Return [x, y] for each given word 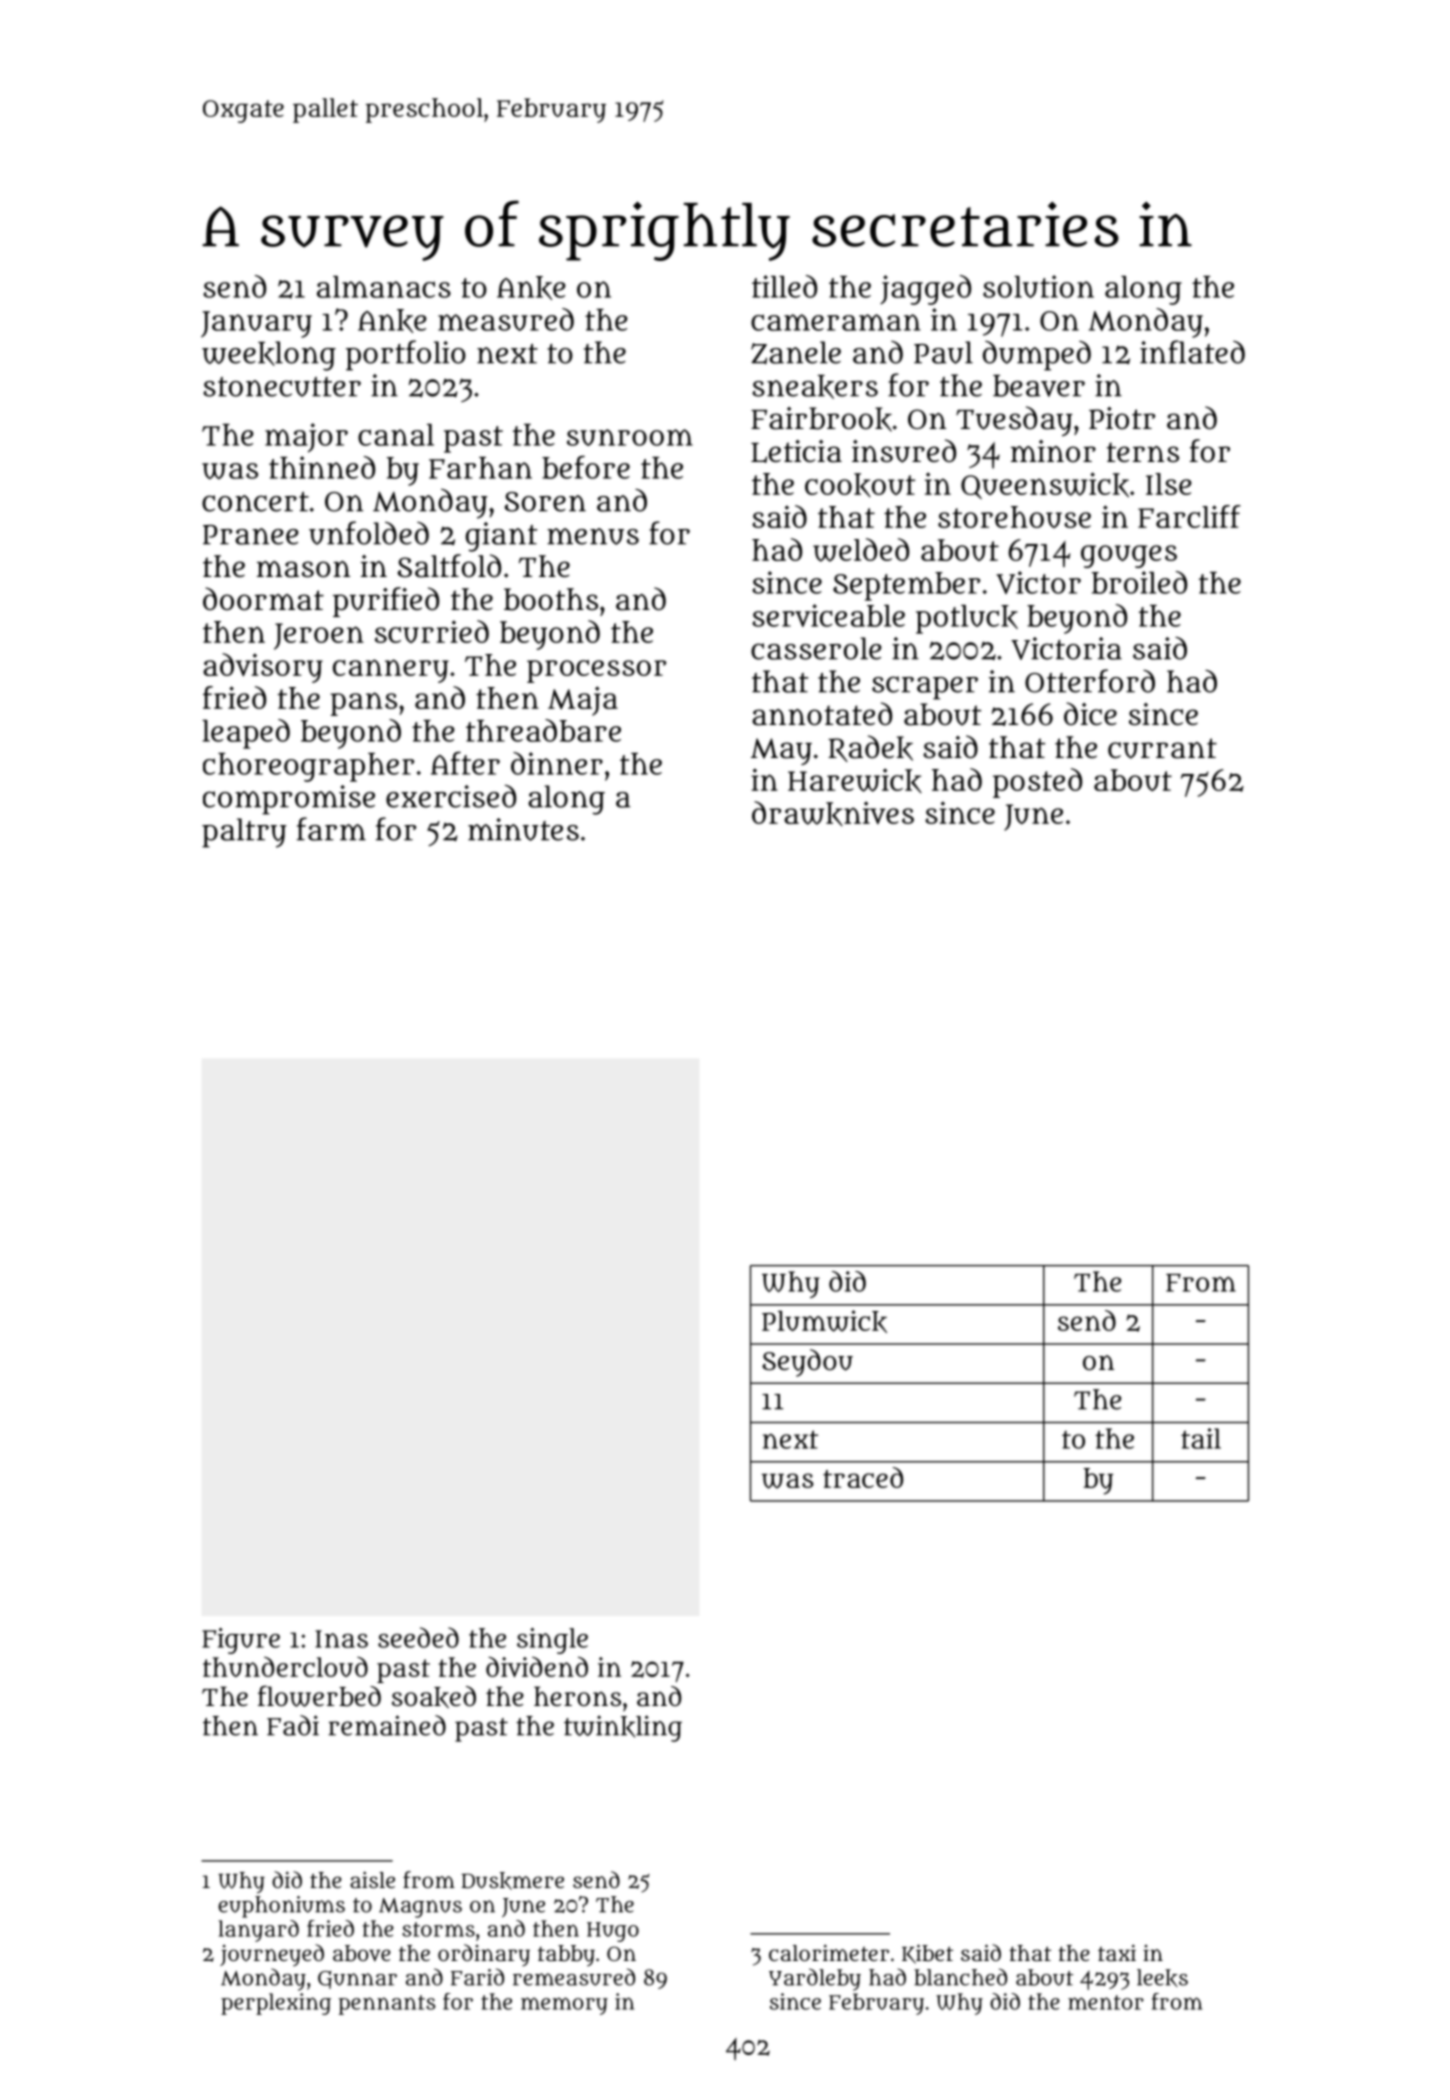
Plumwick [824, 1321]
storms [438, 1929]
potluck [967, 619]
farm [331, 829]
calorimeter [829, 1952]
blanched [960, 1977]
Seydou [807, 1363]
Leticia [796, 451]
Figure [241, 1641]
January [256, 324]
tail [1201, 1438]
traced [863, 1477]
